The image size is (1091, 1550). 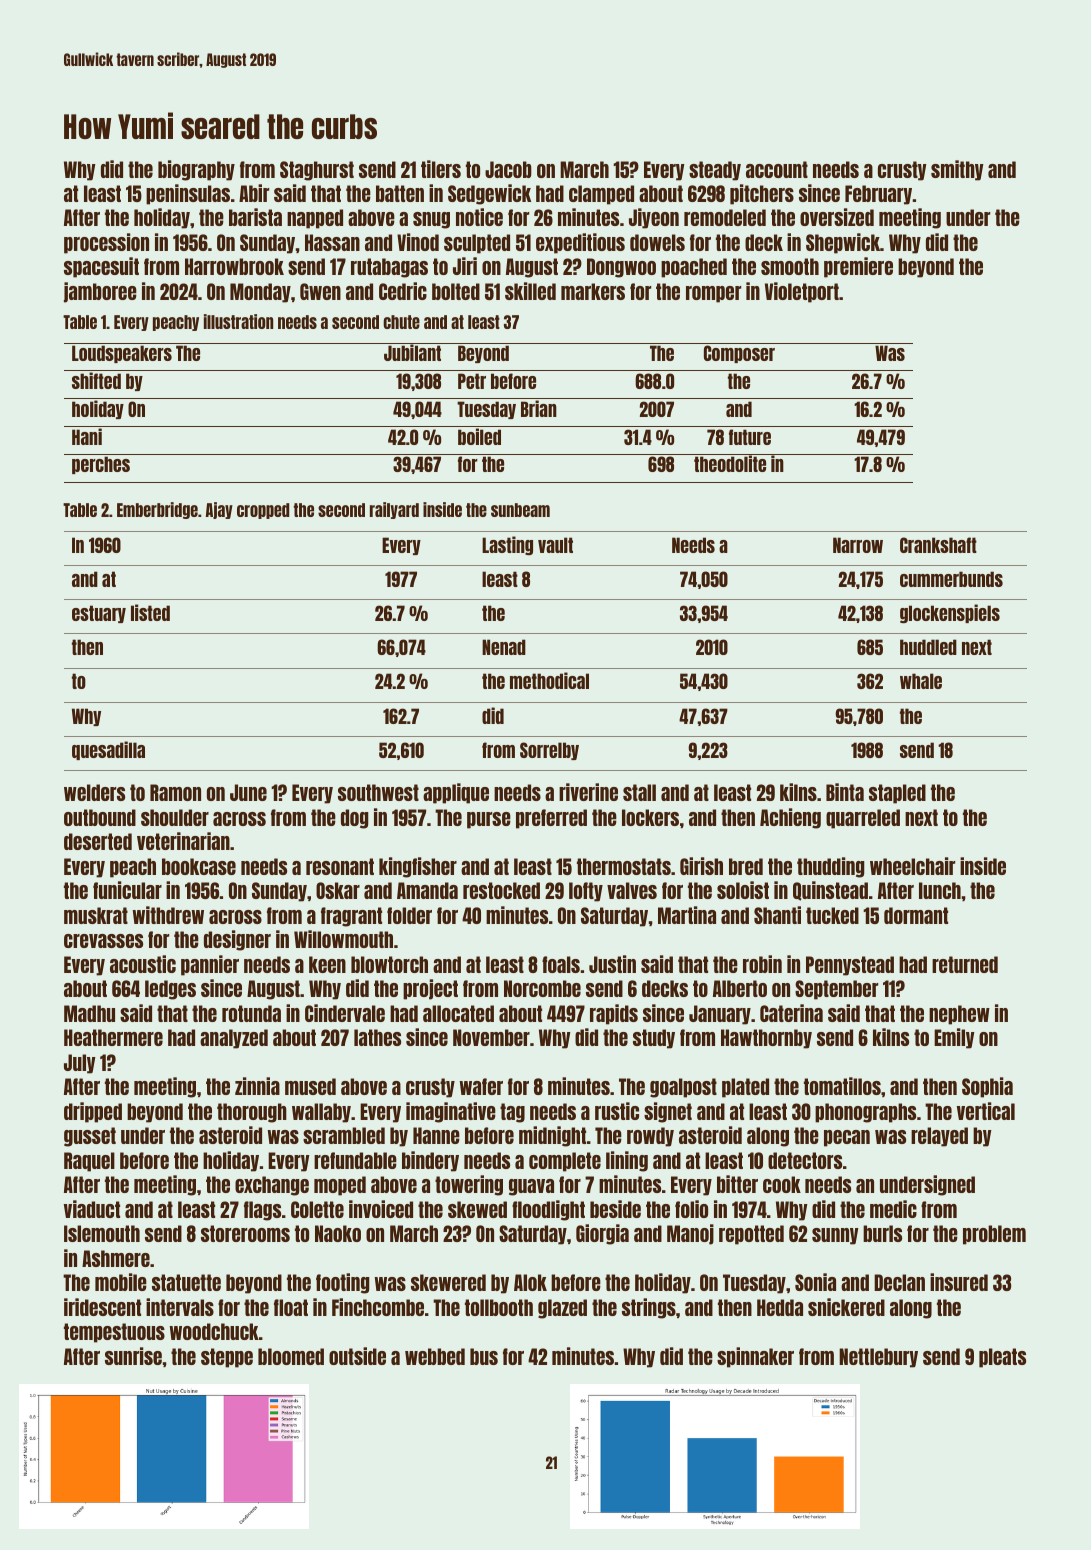 What do you see at coordinates (938, 545) in the document?
I see `Crankshaft` at bounding box center [938, 545].
